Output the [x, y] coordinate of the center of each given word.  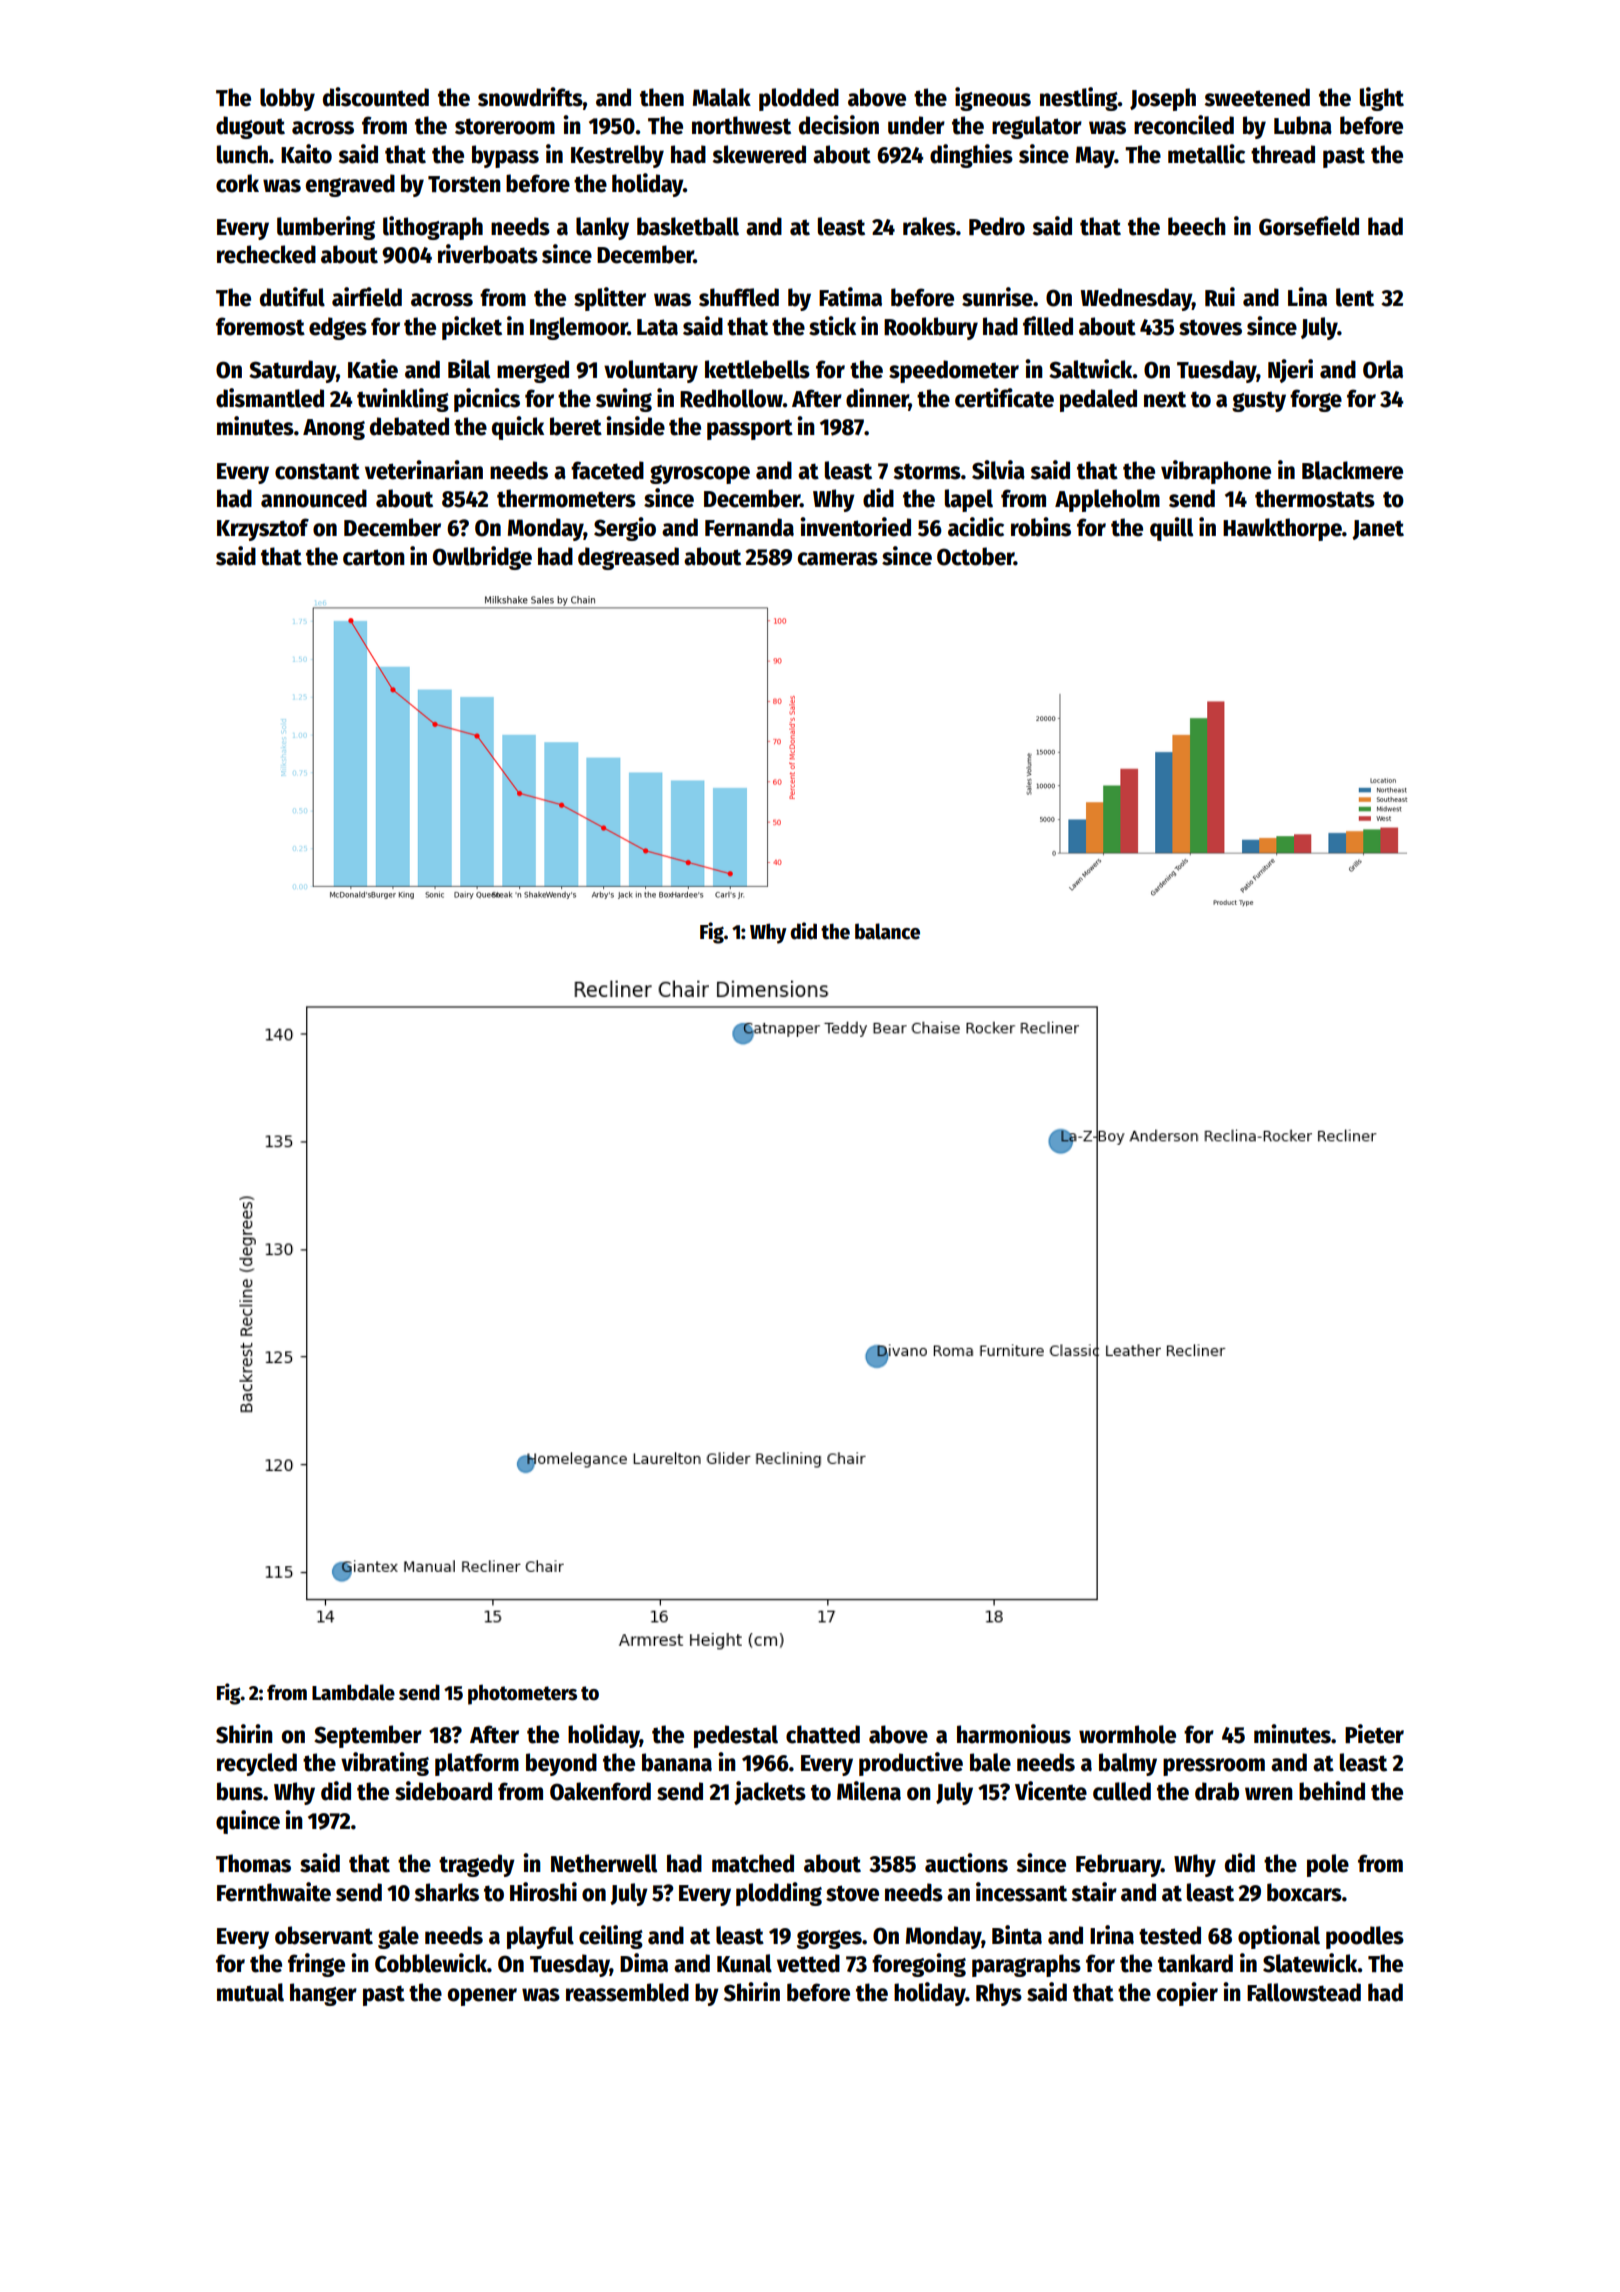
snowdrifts [530, 97]
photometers [522, 1694]
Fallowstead [1304, 1992]
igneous [993, 99]
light [1382, 99]
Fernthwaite [274, 1892]
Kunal [744, 1963]
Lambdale [353, 1692]
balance [887, 931]
